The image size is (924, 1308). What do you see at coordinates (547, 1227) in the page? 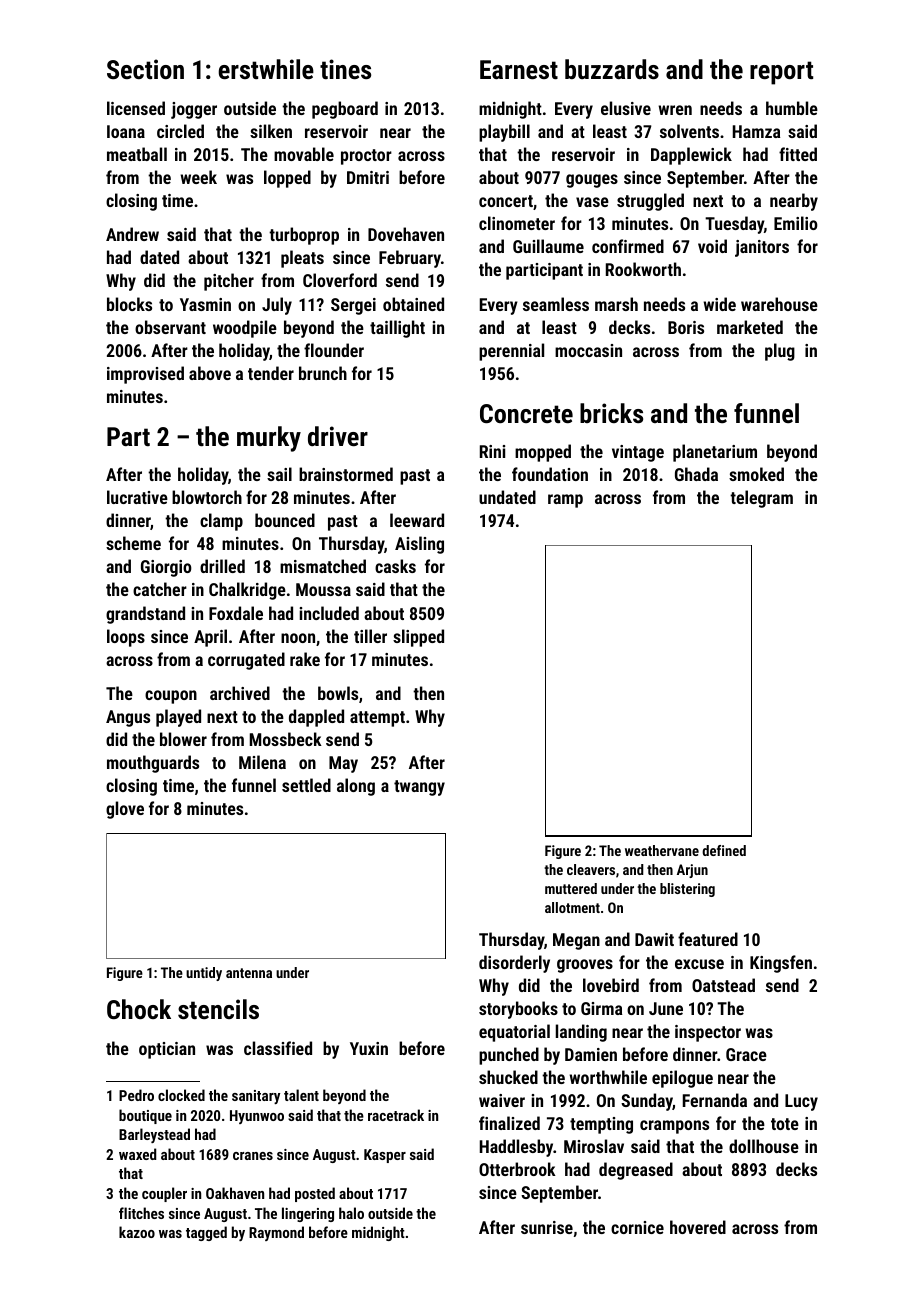
I see `sunrise` at bounding box center [547, 1227].
